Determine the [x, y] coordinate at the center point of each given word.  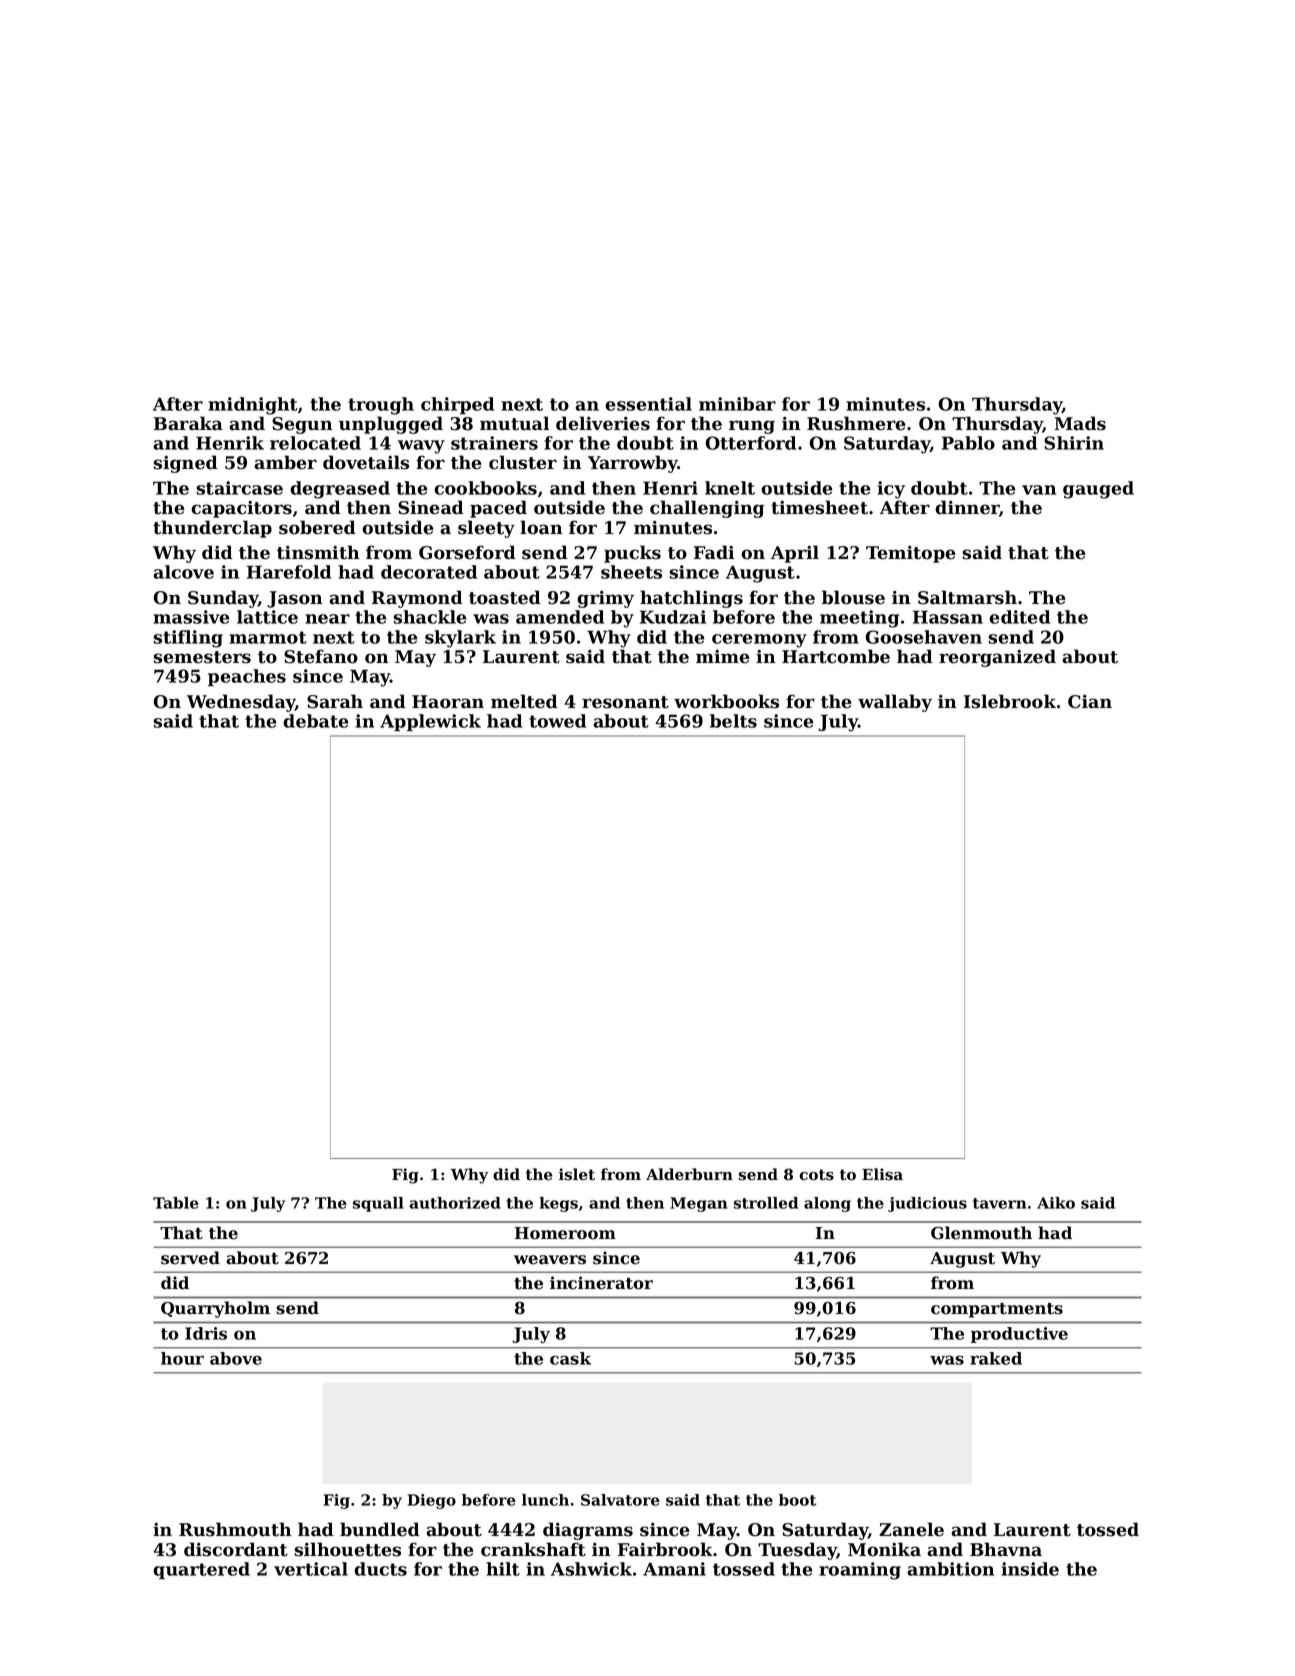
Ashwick [591, 1569]
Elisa [882, 1174]
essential [648, 404]
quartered [201, 1570]
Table [176, 1203]
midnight [253, 406]
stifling [188, 639]
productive [1019, 1335]
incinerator [601, 1283]
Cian [1090, 702]
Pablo [968, 443]
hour [182, 1358]
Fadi [714, 552]
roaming [860, 1571]
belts [733, 721]
